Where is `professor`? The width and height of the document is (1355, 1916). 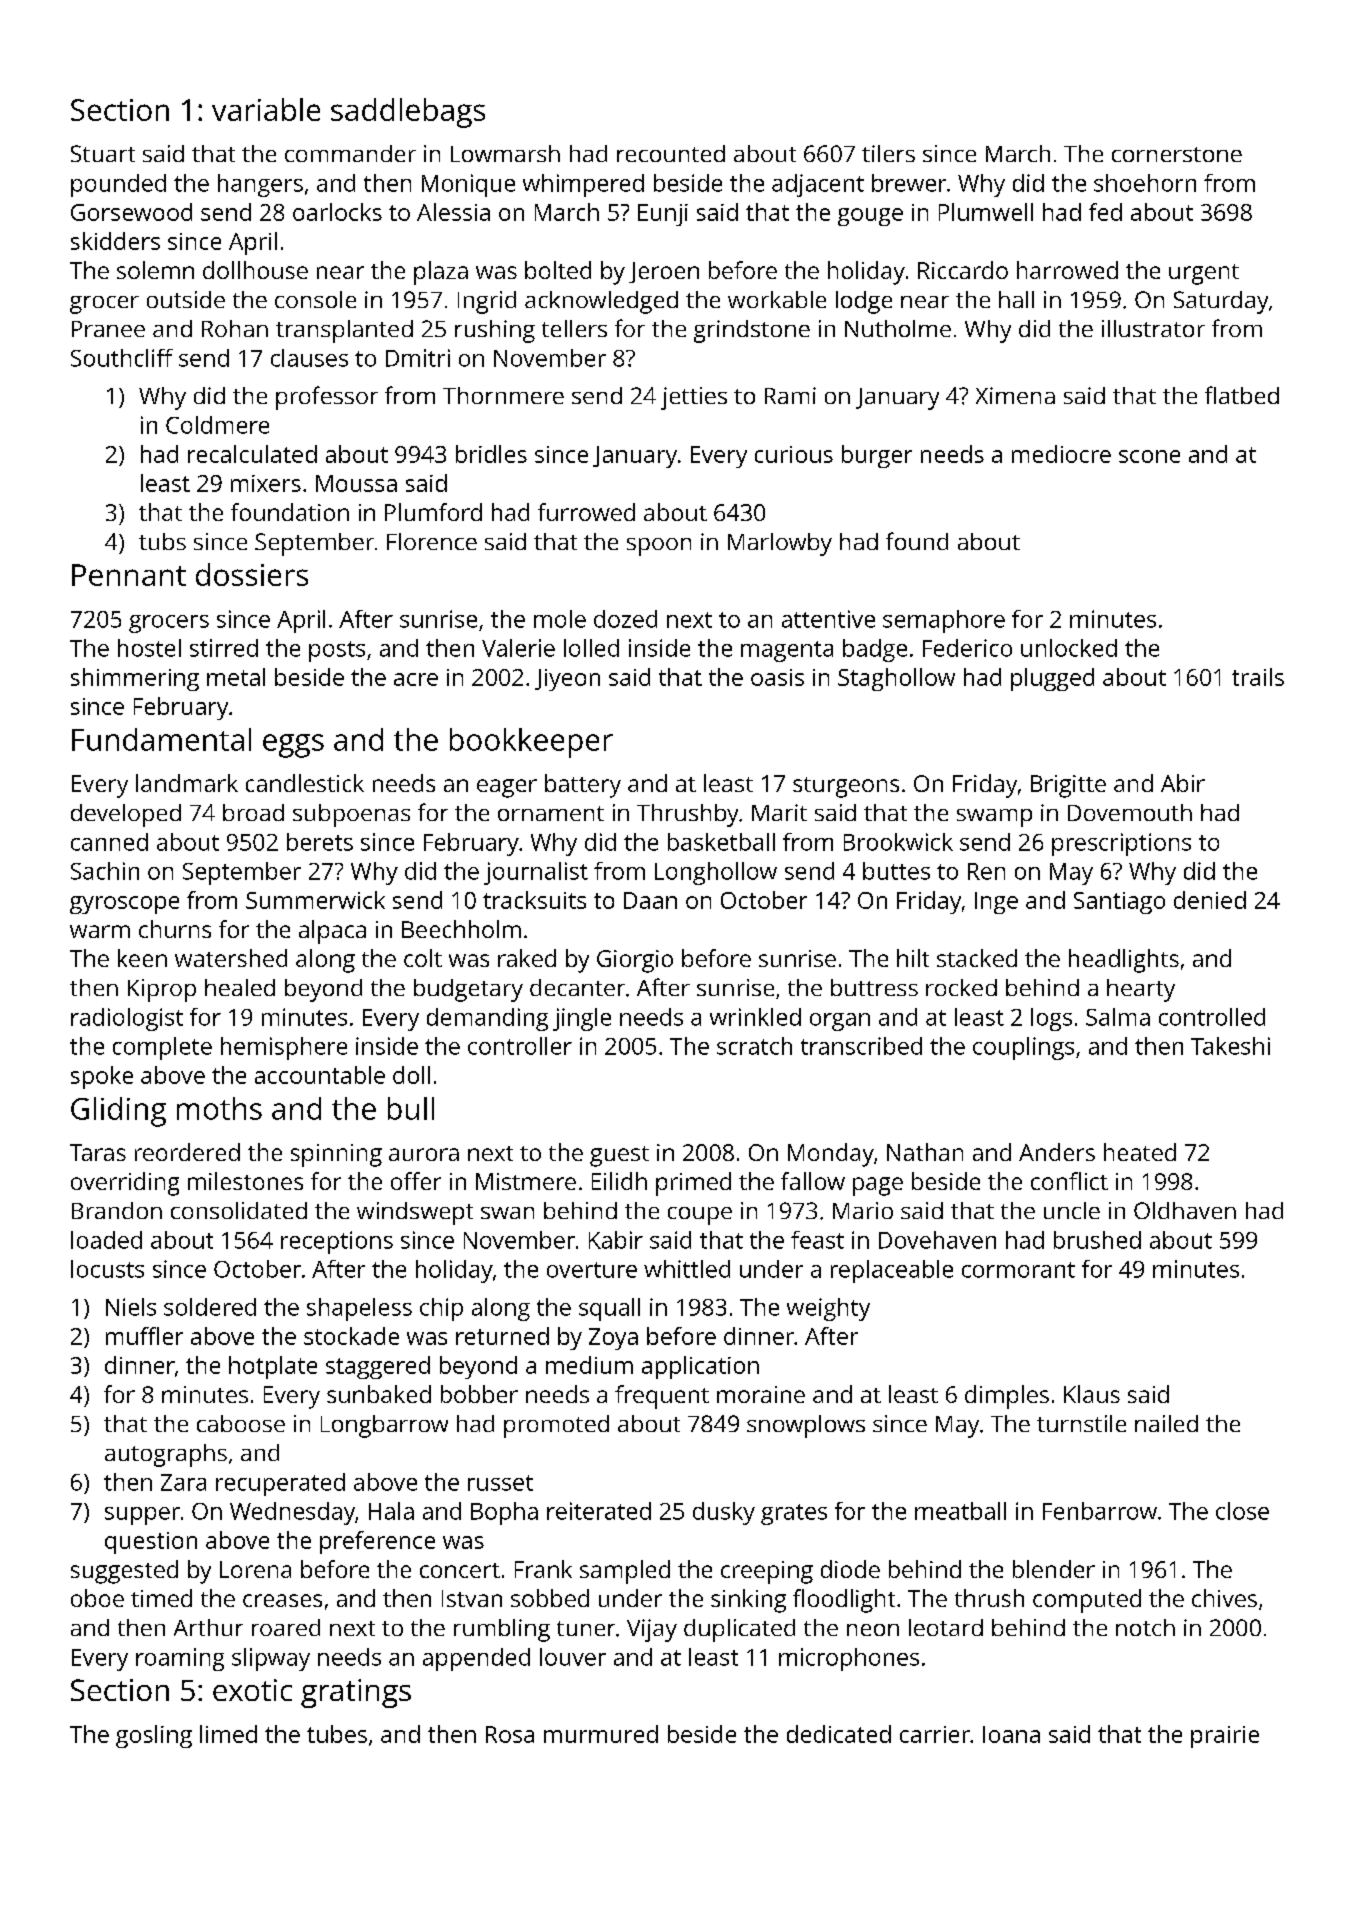 professor is located at coordinates (327, 398).
